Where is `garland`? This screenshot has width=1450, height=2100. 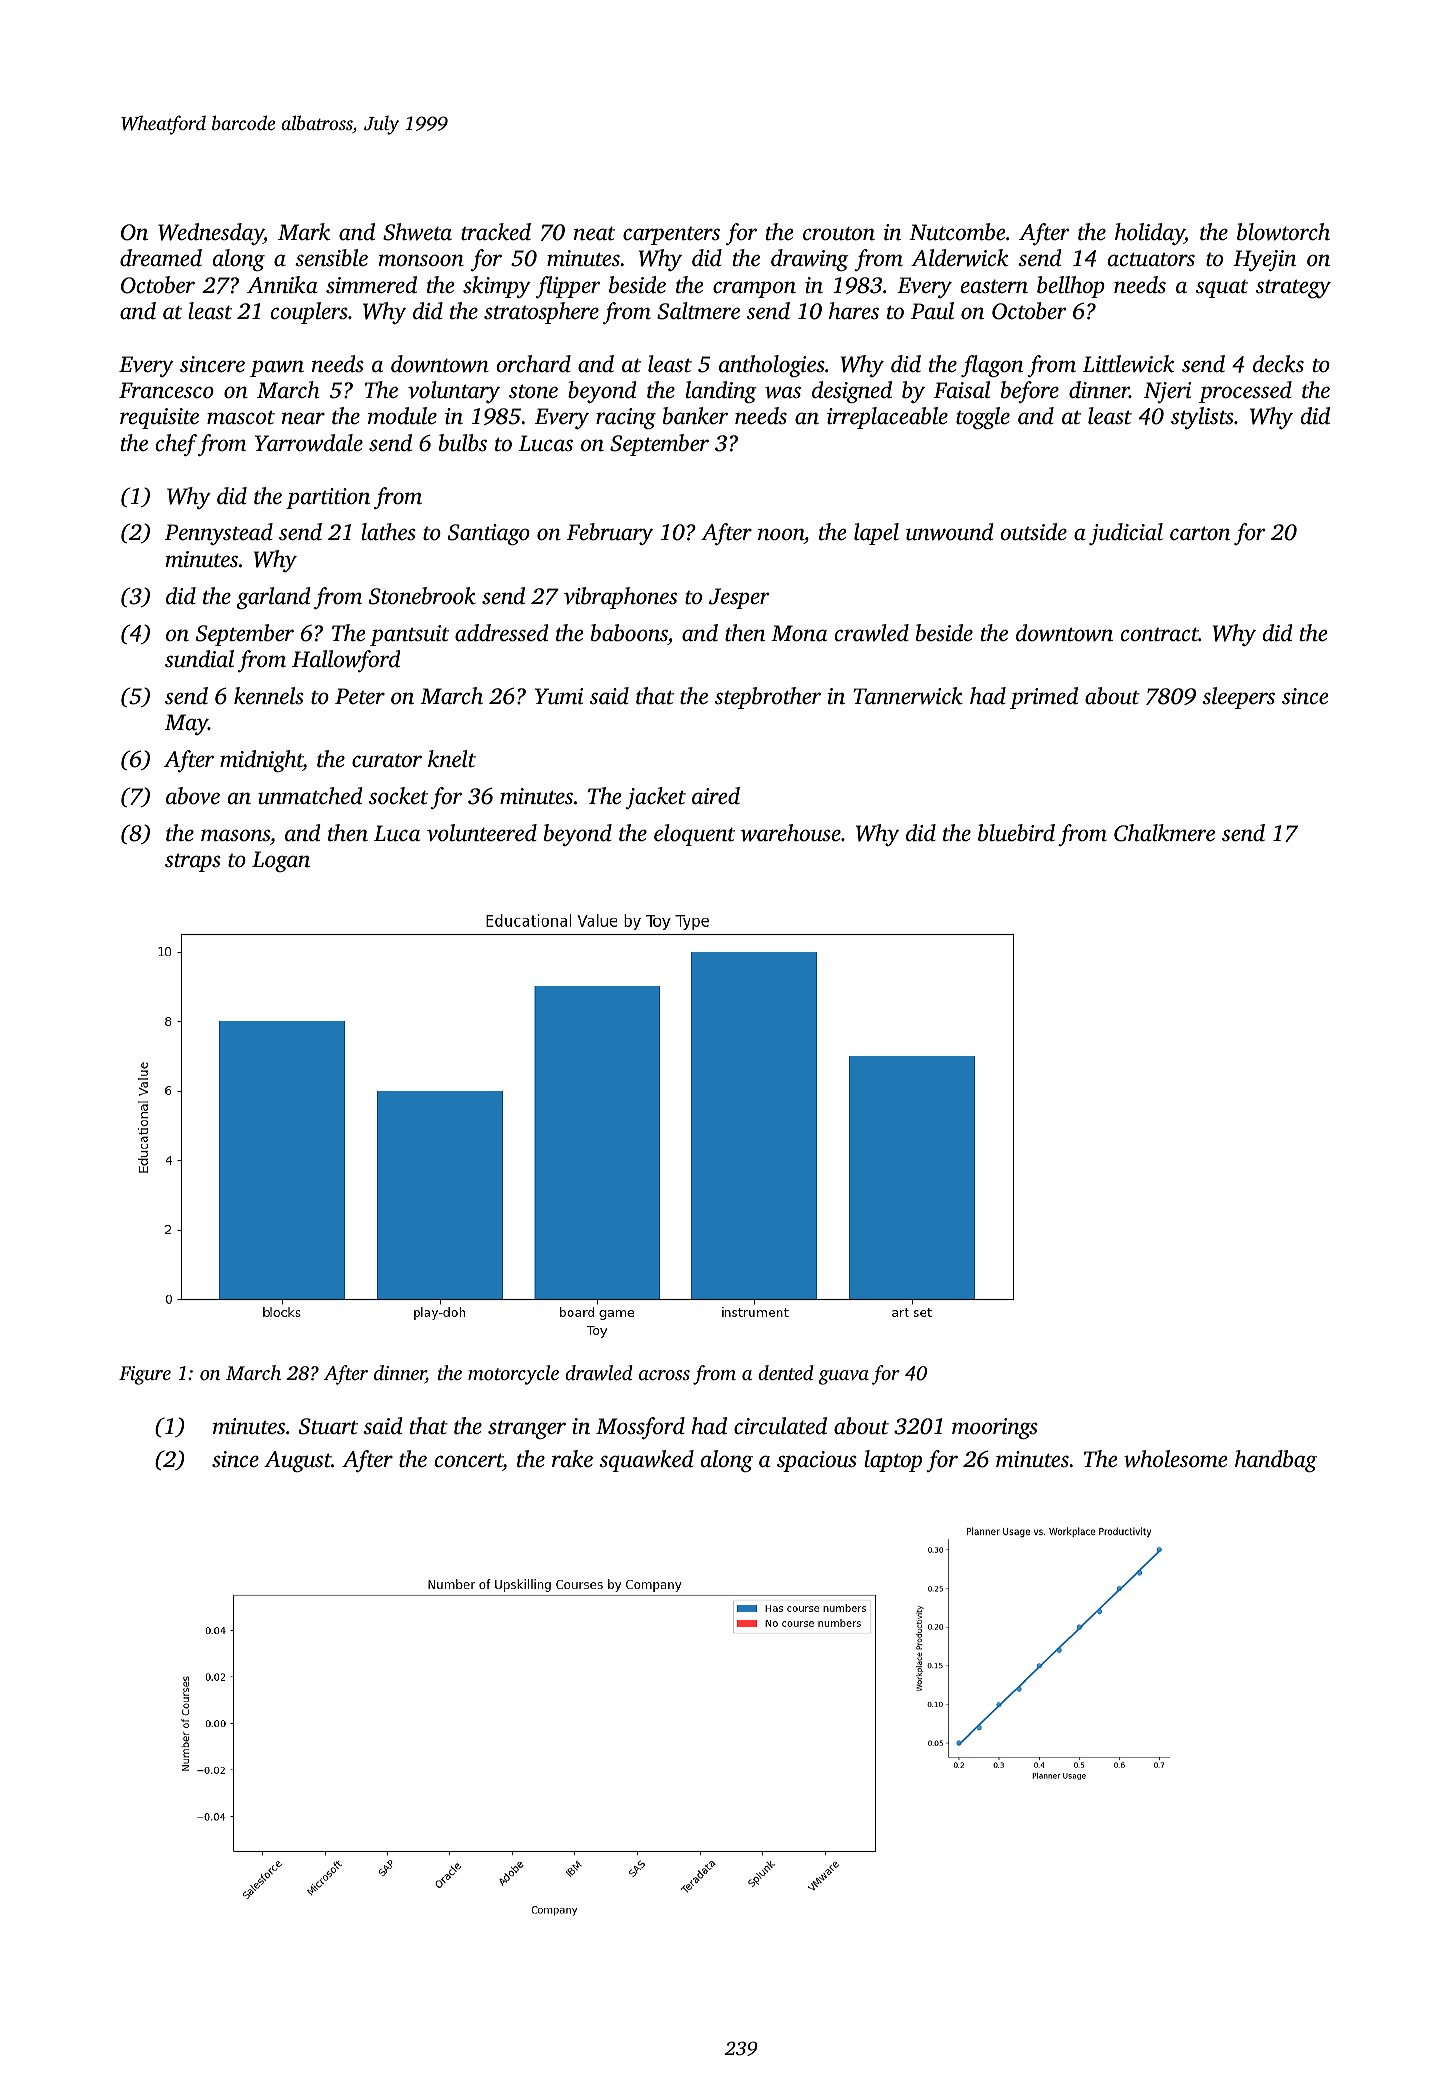
garland is located at coordinates (274, 598).
